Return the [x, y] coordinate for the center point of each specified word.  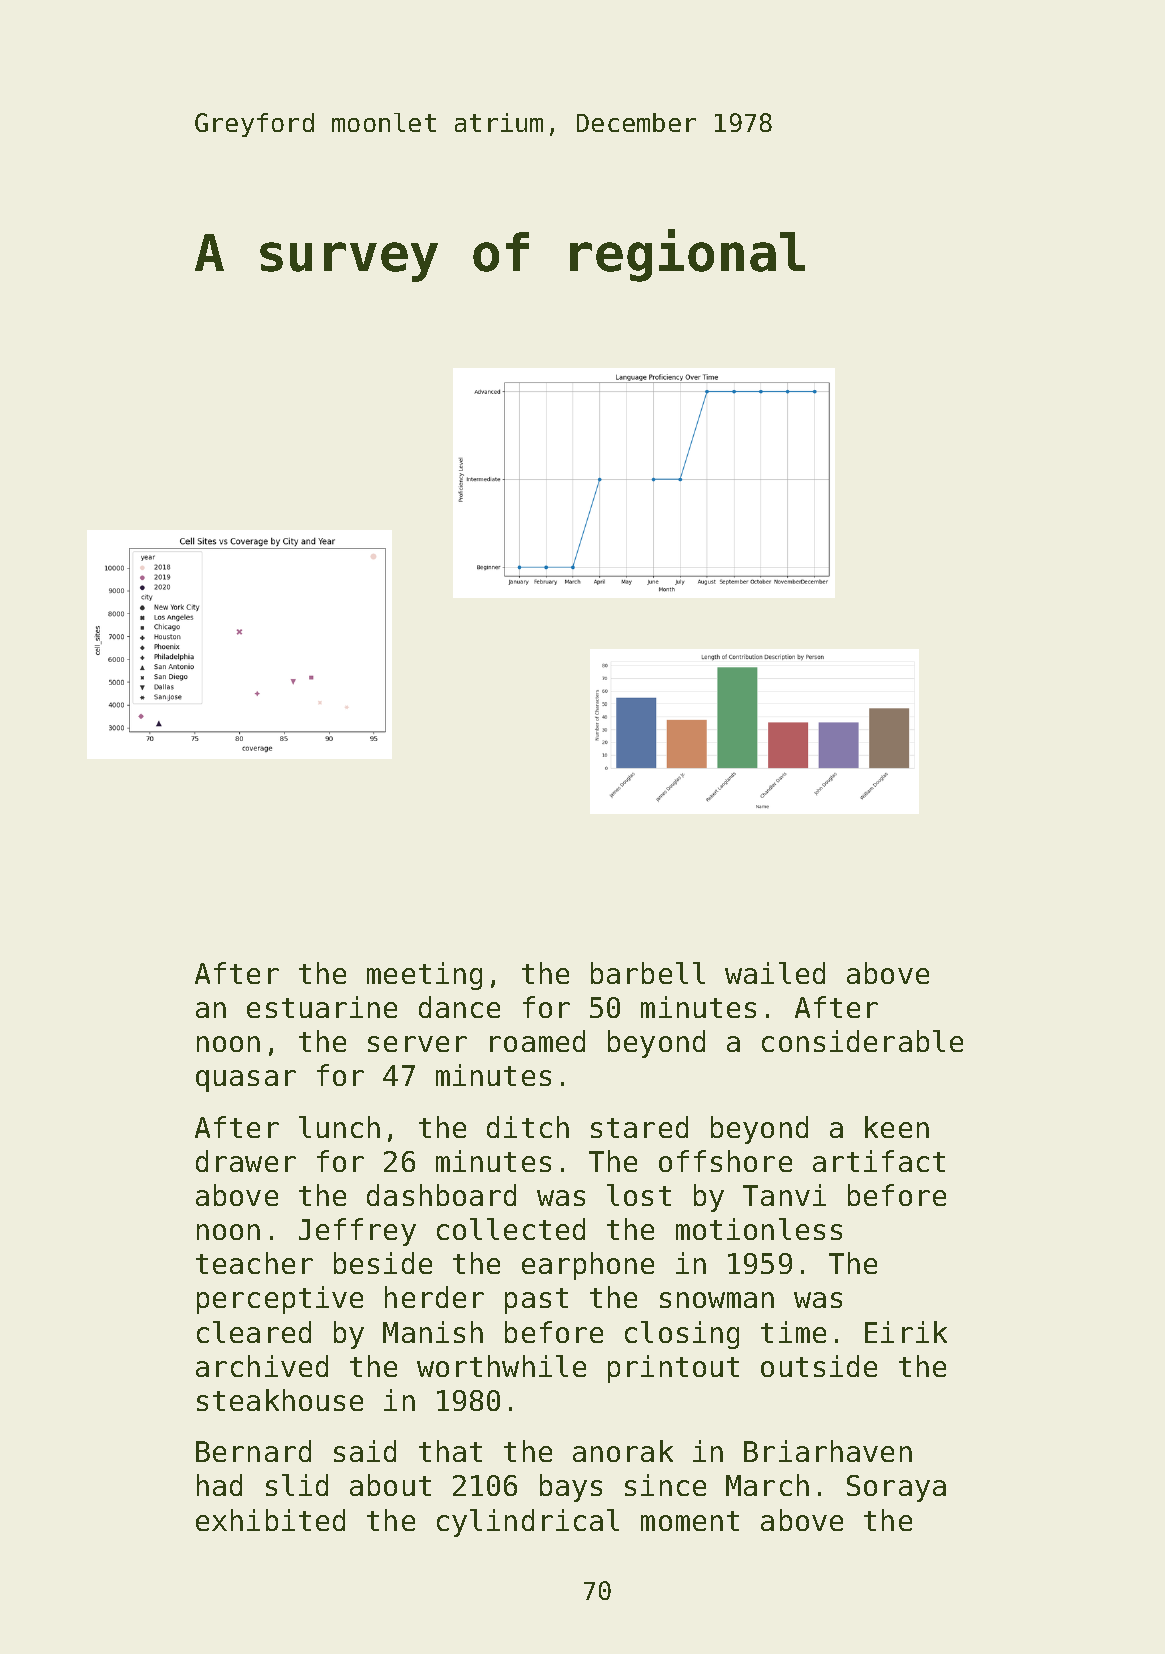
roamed [537, 1041]
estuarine [322, 1007]
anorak [623, 1451]
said [365, 1451]
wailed [775, 973]
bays [571, 1488]
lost [639, 1195]
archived [262, 1366]
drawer [246, 1161]
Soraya [896, 1488]
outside [819, 1366]
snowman [717, 1300]
